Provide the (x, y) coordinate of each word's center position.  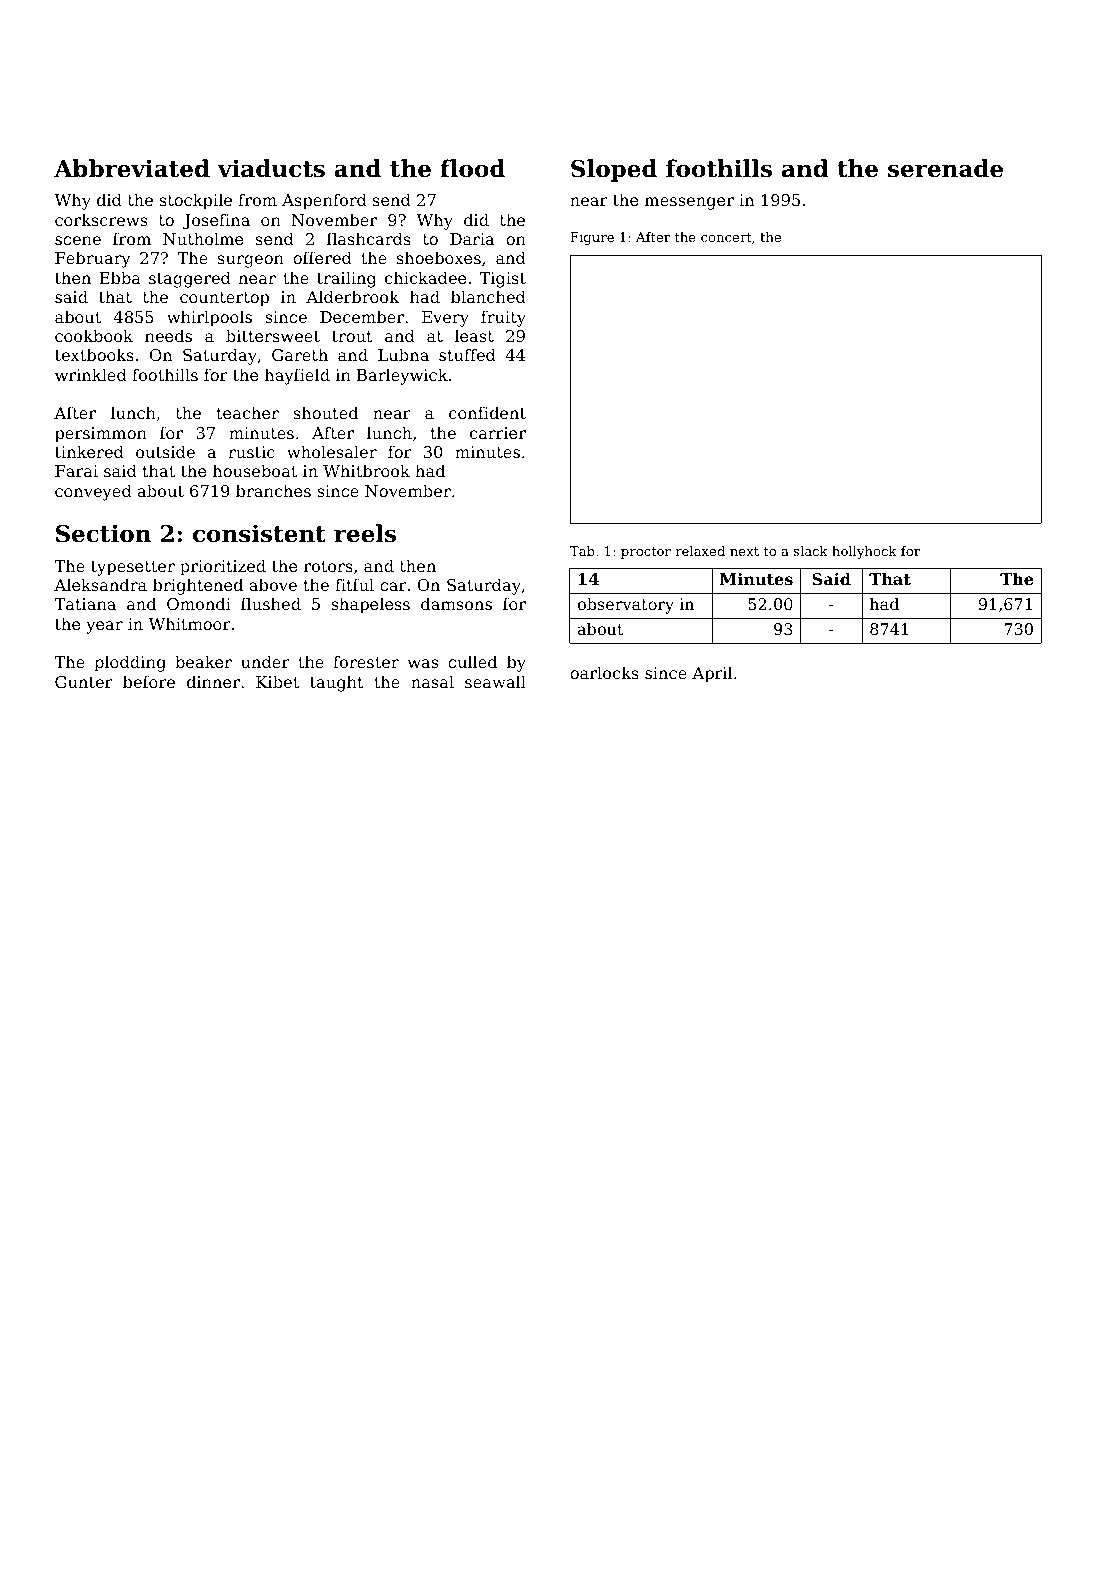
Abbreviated (132, 168)
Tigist (502, 280)
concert (726, 237)
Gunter (84, 682)
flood (472, 168)
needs (168, 335)
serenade (945, 168)
